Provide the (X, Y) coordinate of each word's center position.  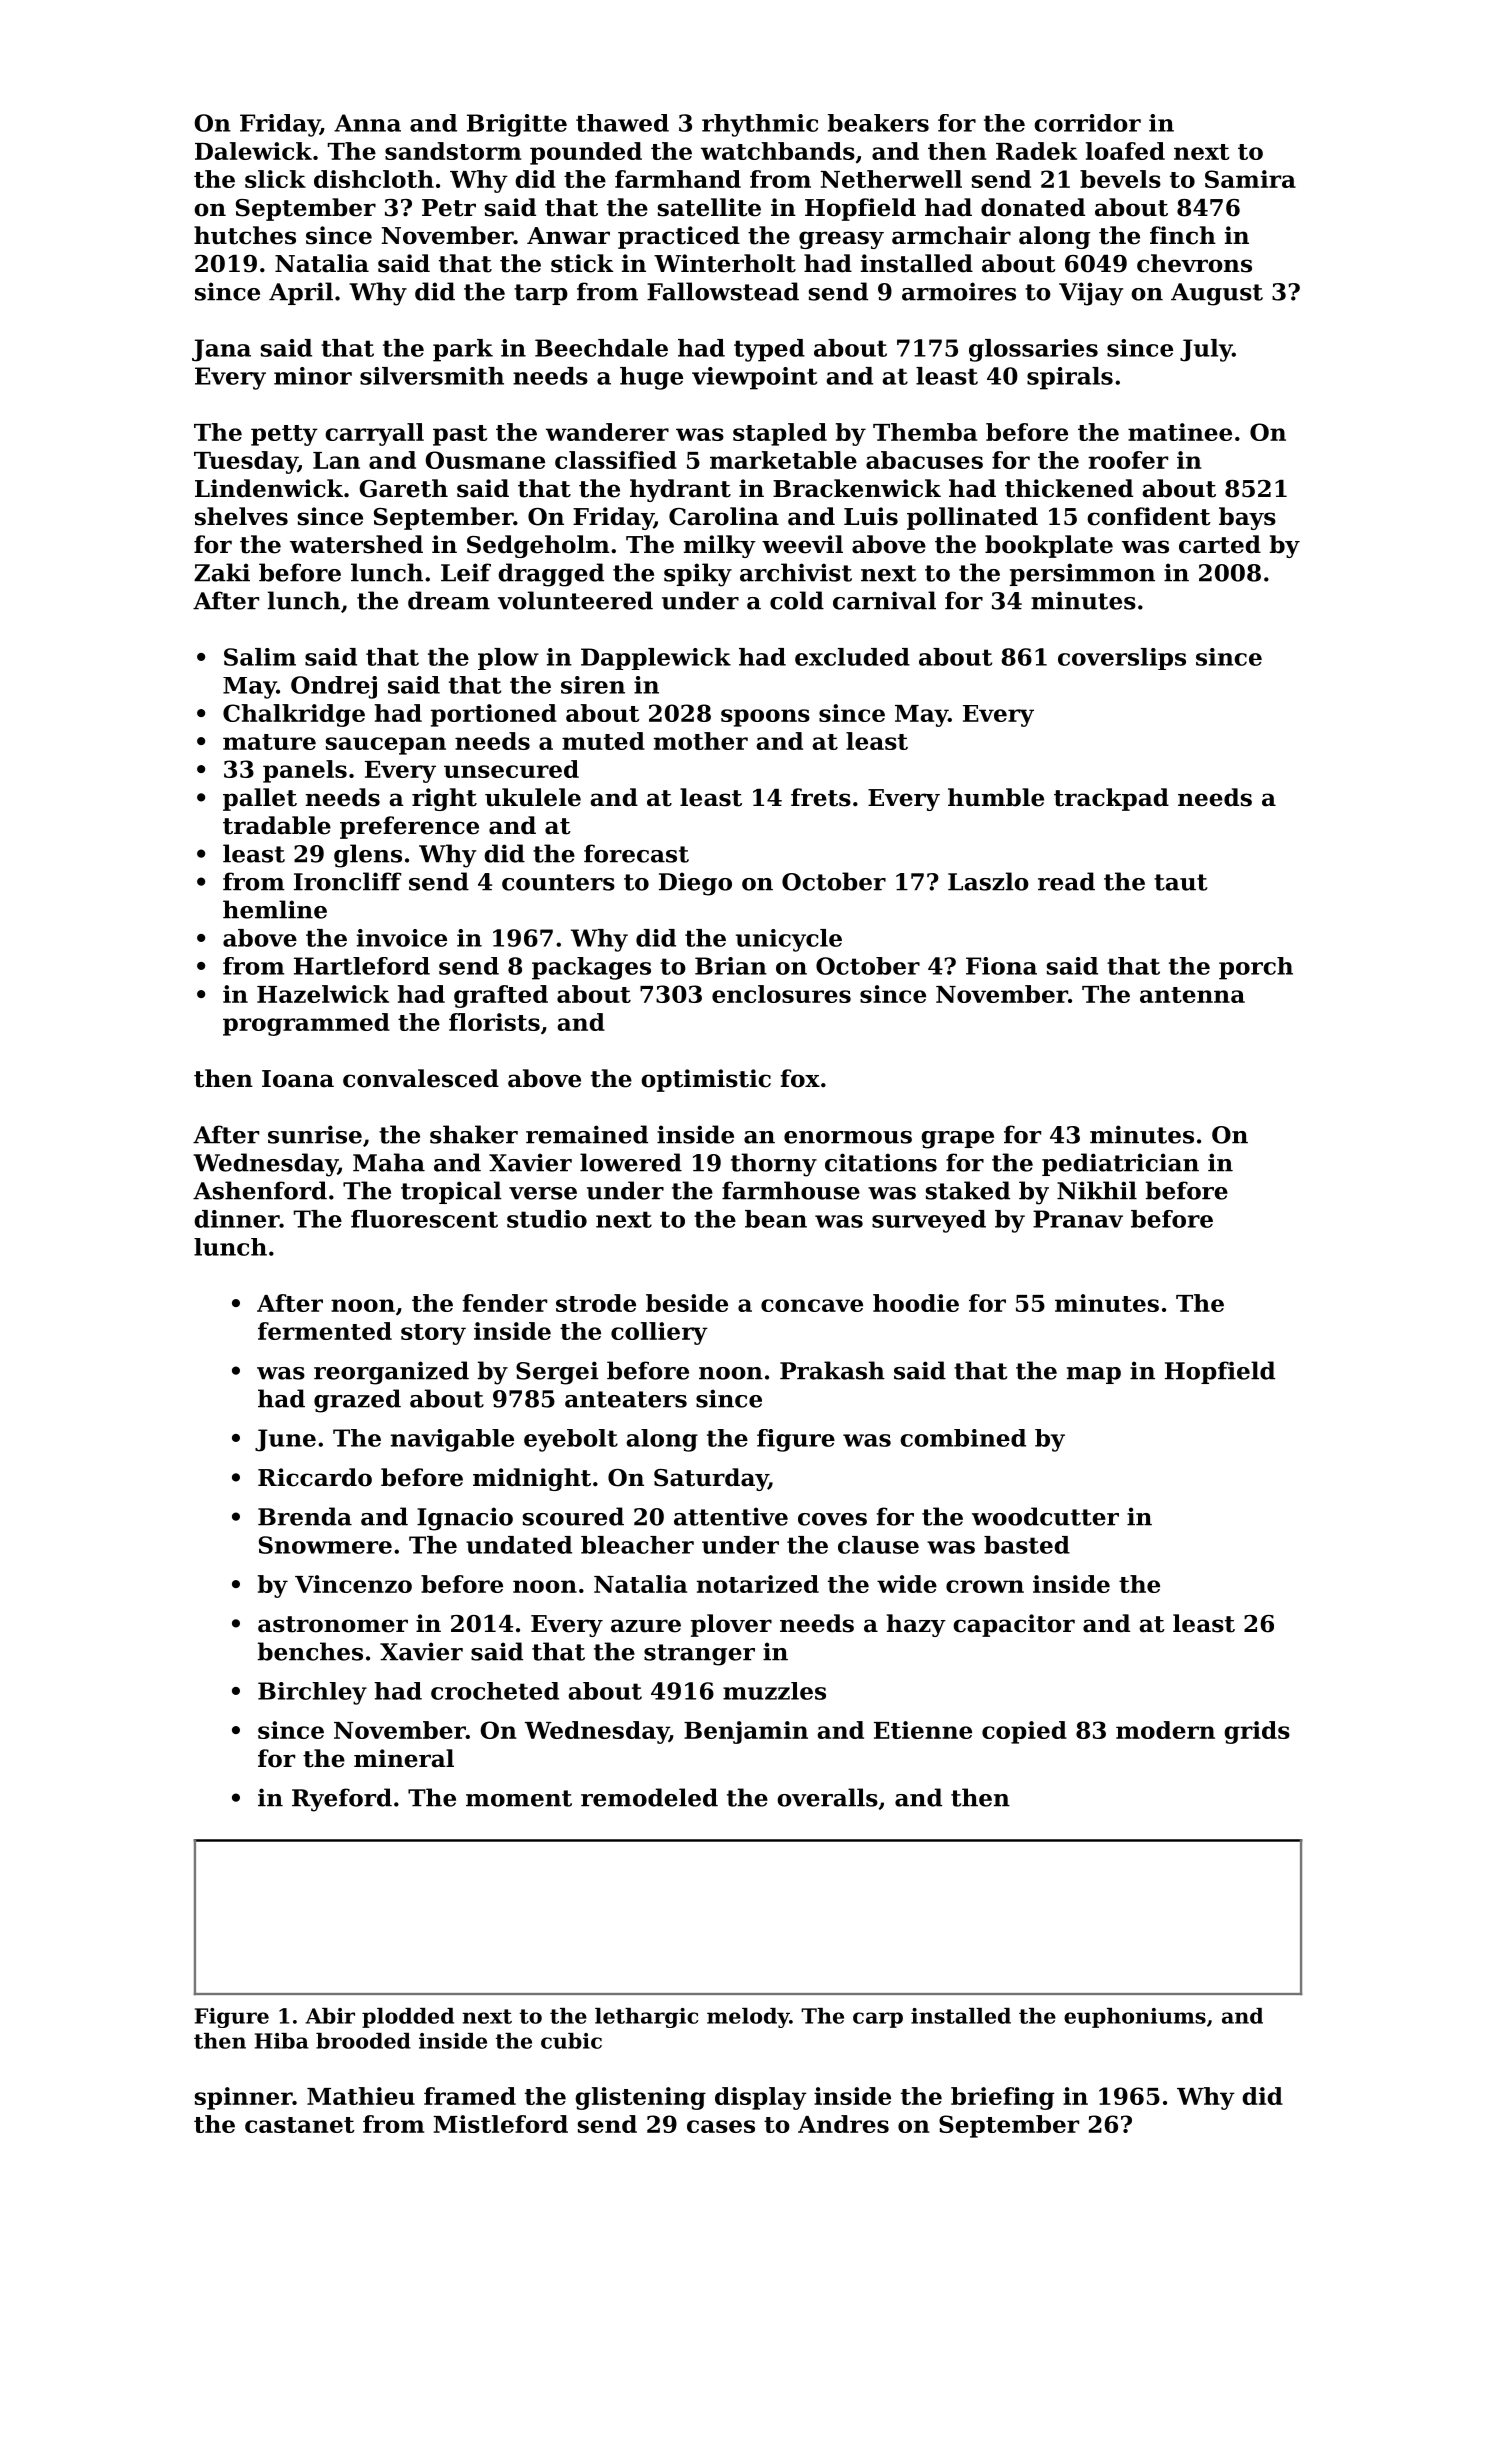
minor (313, 376)
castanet (300, 2125)
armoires (959, 291)
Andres (843, 2124)
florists (494, 1022)
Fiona (1001, 966)
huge (651, 378)
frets (821, 797)
